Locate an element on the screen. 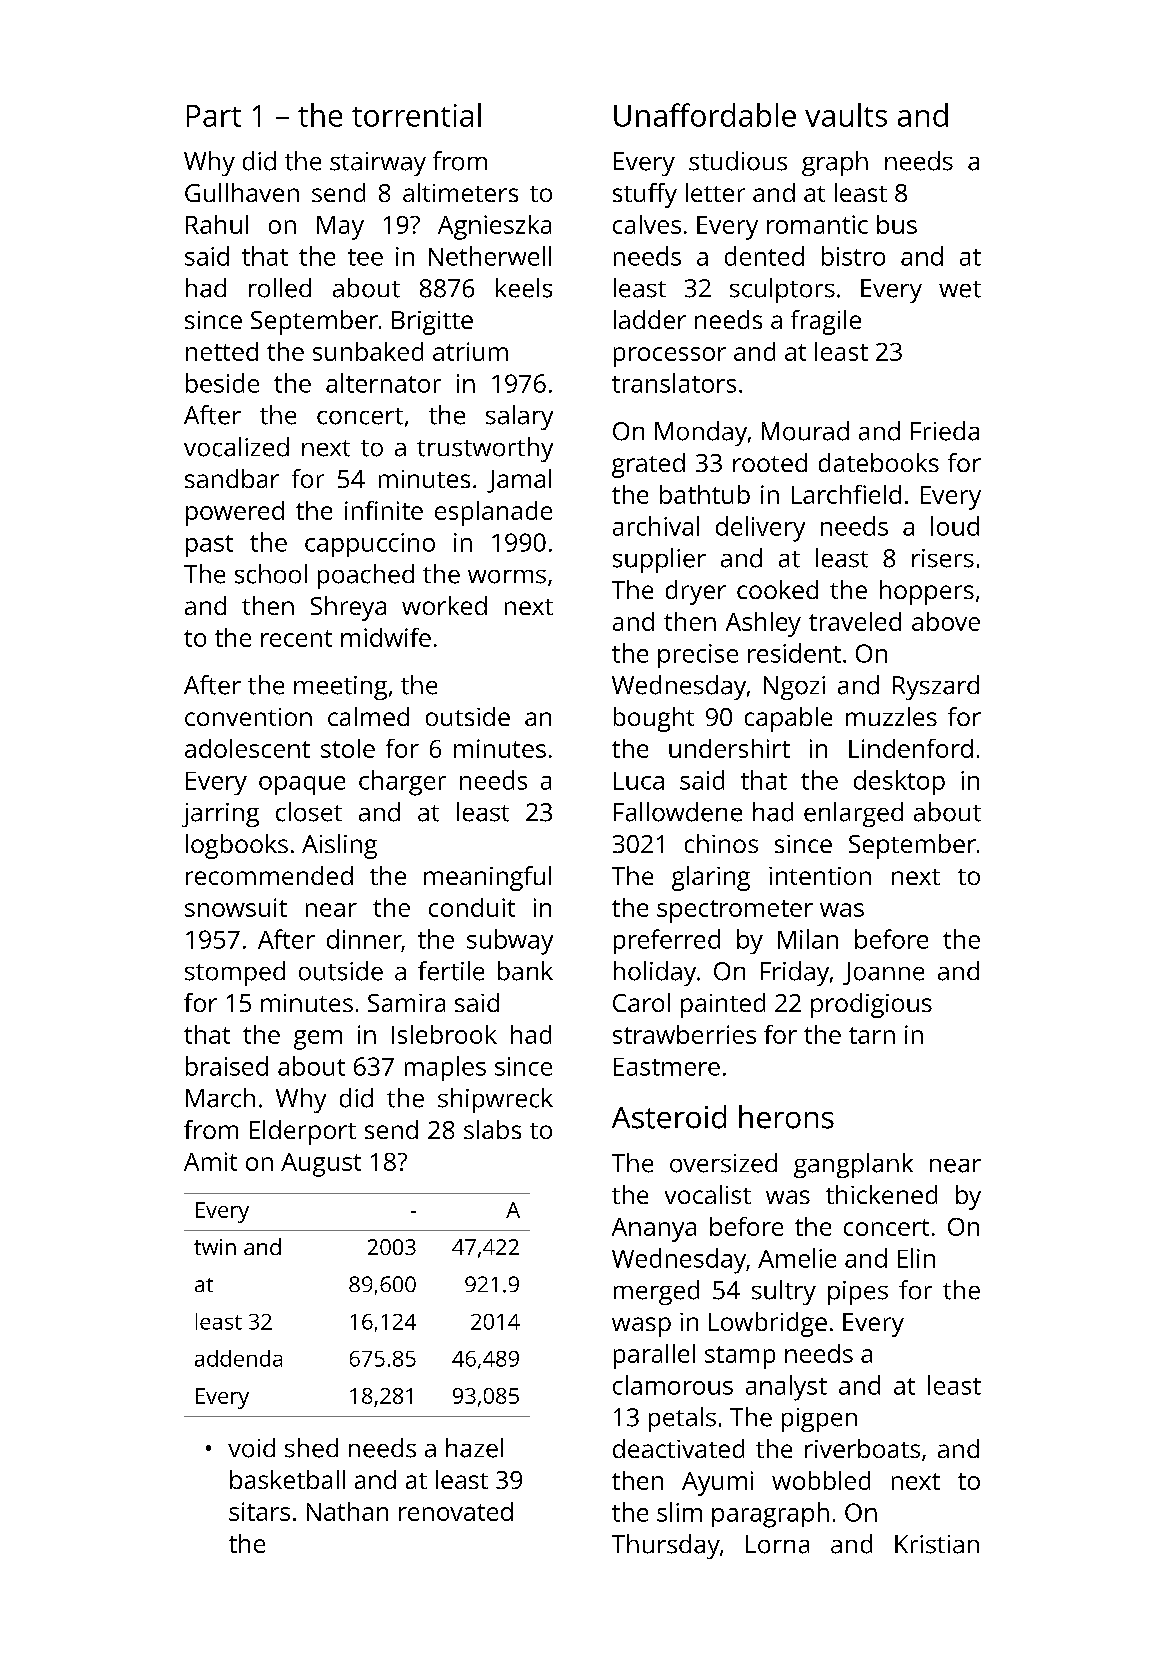 This screenshot has width=1165, height=1654. twin is located at coordinates (215, 1247).
